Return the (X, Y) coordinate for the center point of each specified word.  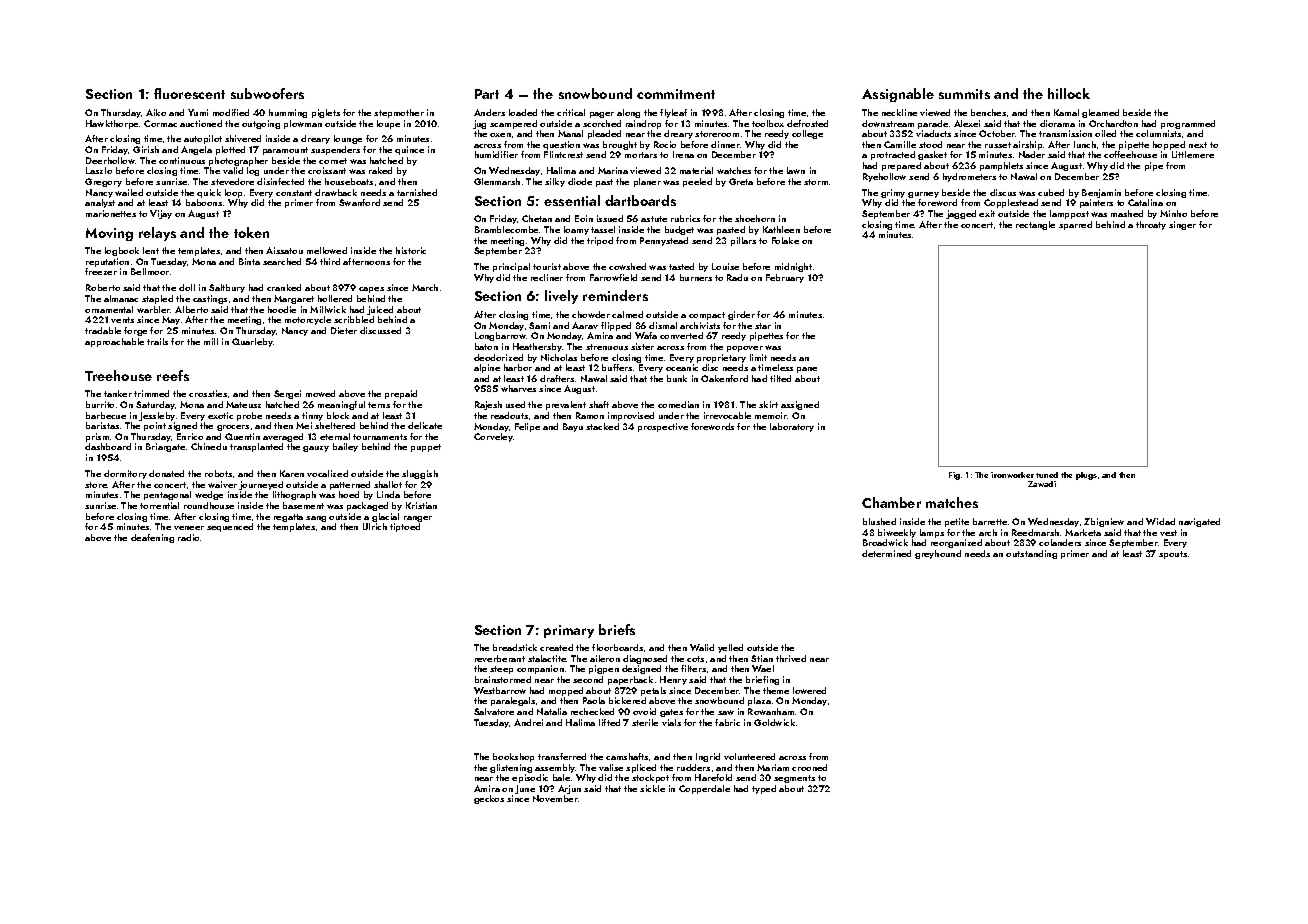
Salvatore (494, 711)
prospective (663, 427)
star (763, 326)
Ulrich (375, 526)
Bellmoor (150, 271)
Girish (146, 149)
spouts (1173, 555)
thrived (791, 658)
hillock (1069, 93)
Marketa (1083, 532)
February (785, 278)
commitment (676, 94)
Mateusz (243, 404)
